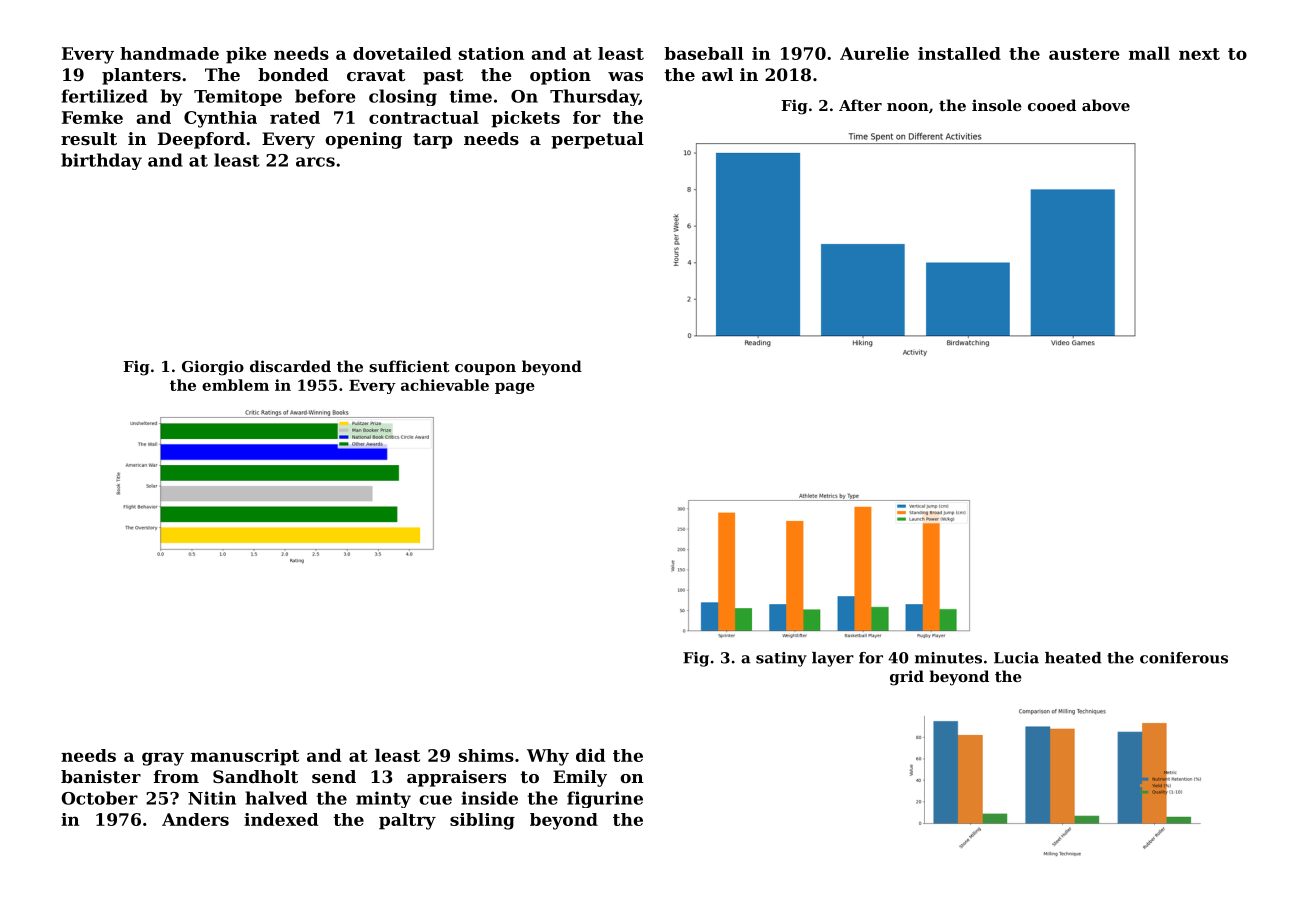 The height and width of the image is (924, 1308). I want to click on coniferous, so click(1184, 658).
